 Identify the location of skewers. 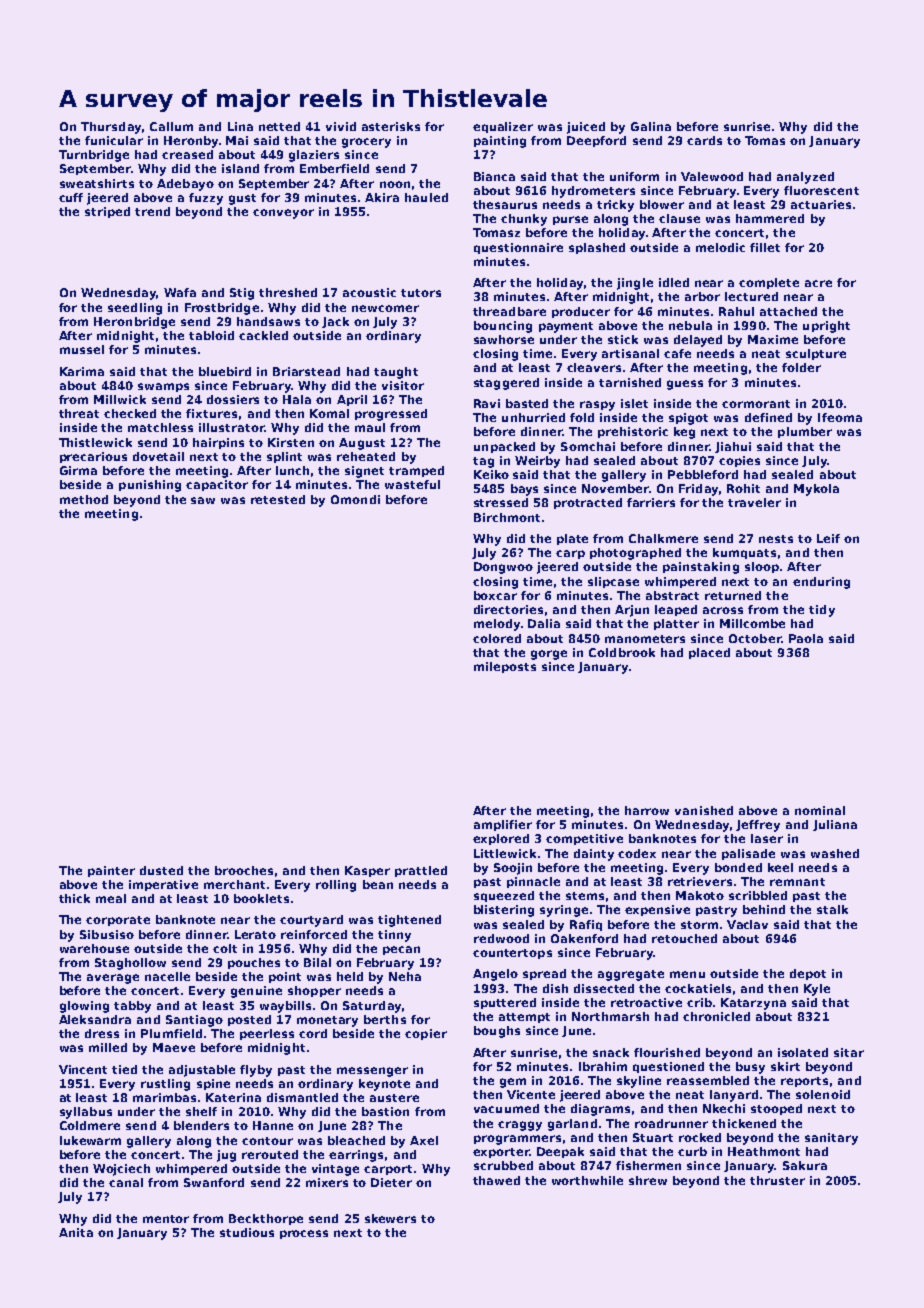
(390, 1218).
